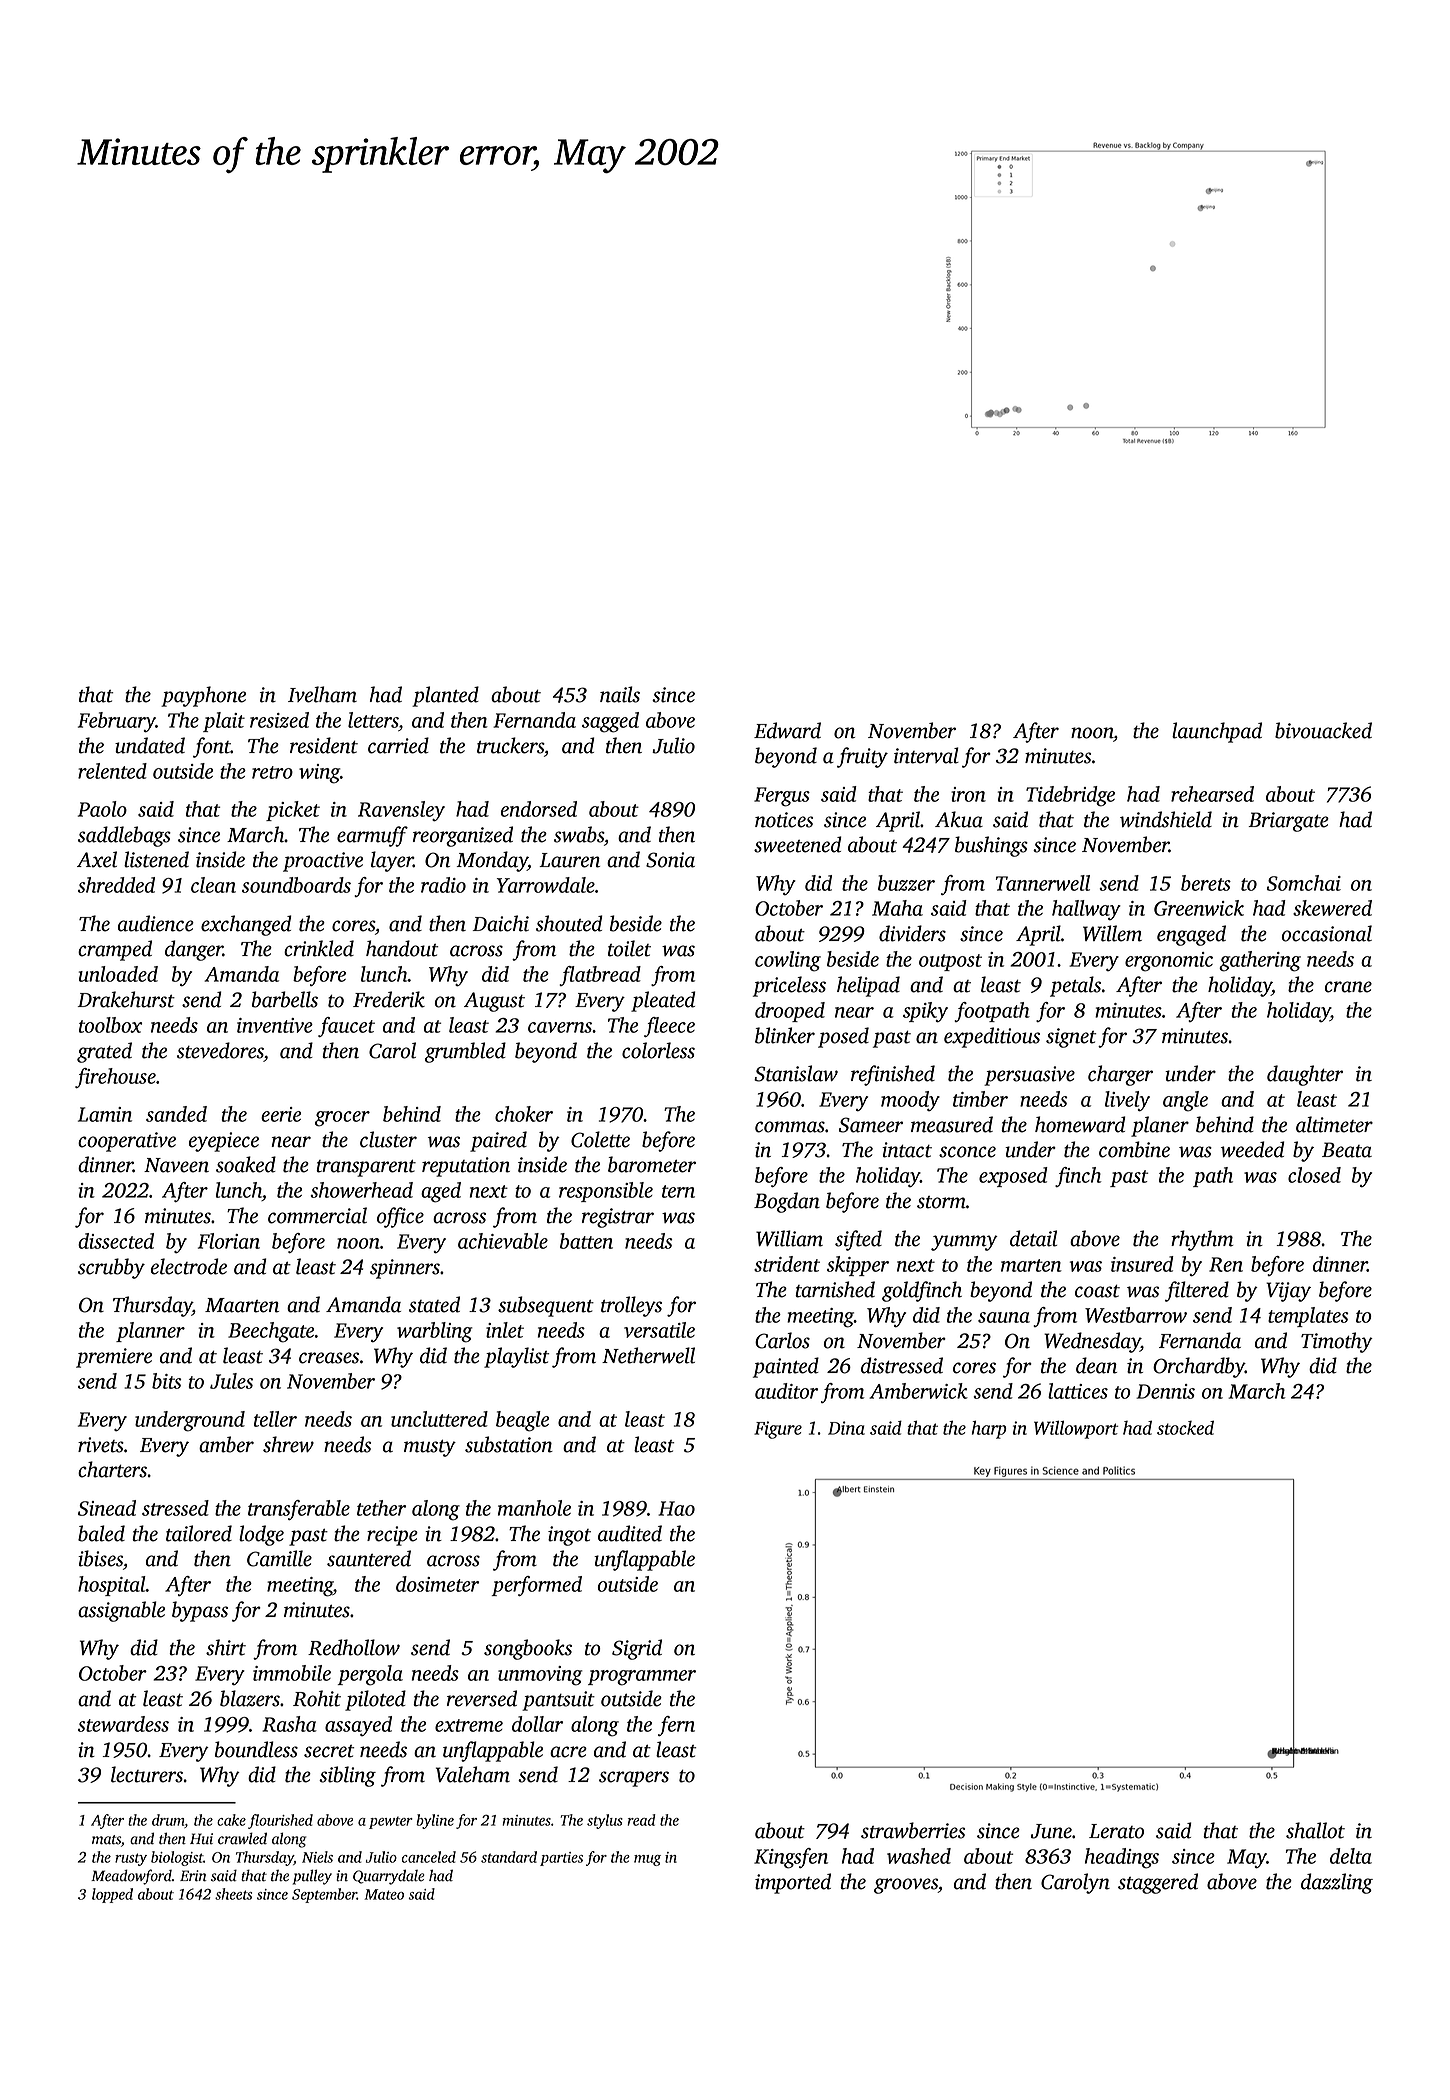 This image has width=1450, height=2100. I want to click on dissected, so click(116, 1241).
